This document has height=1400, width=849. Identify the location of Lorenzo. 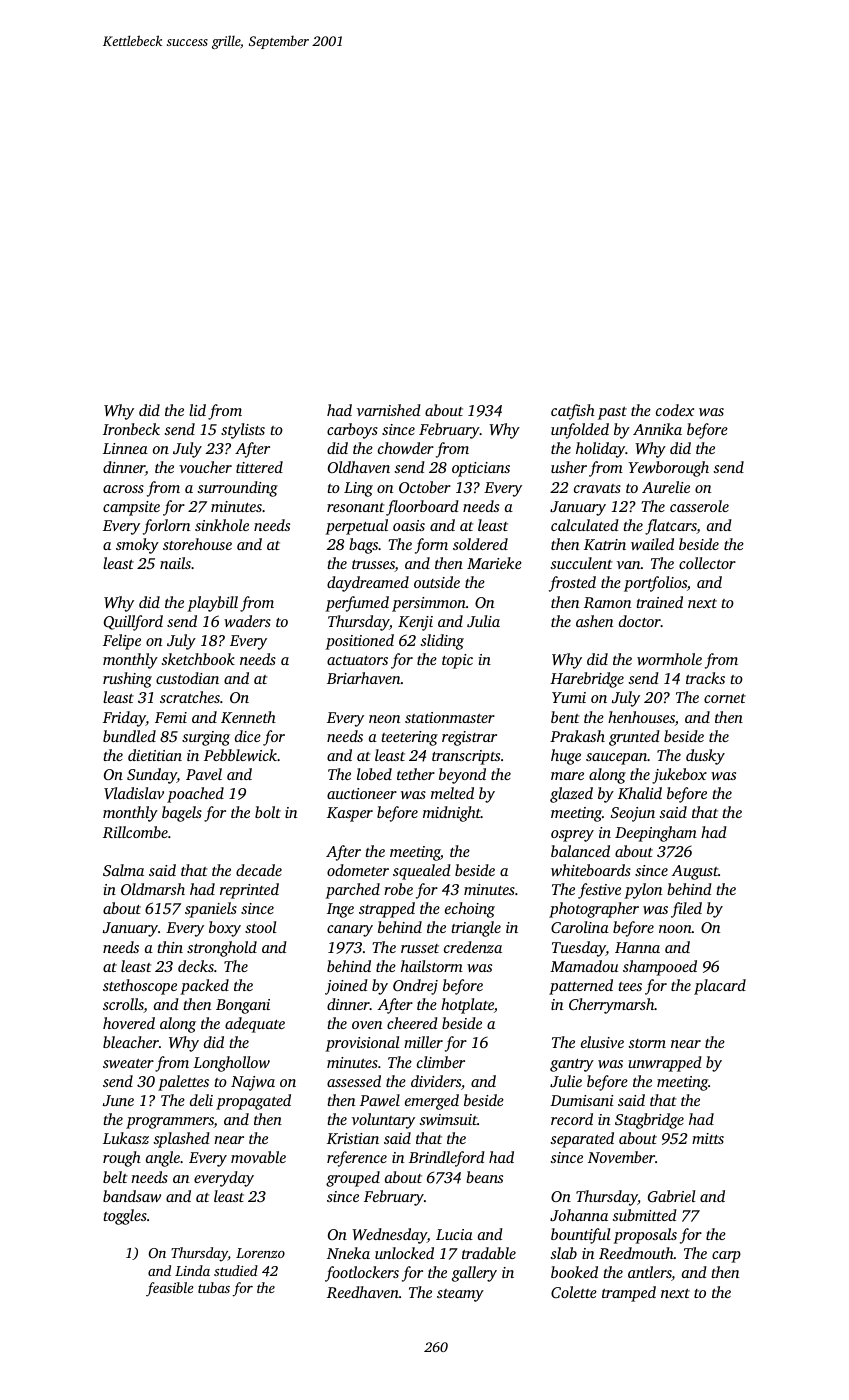
(260, 1253).
